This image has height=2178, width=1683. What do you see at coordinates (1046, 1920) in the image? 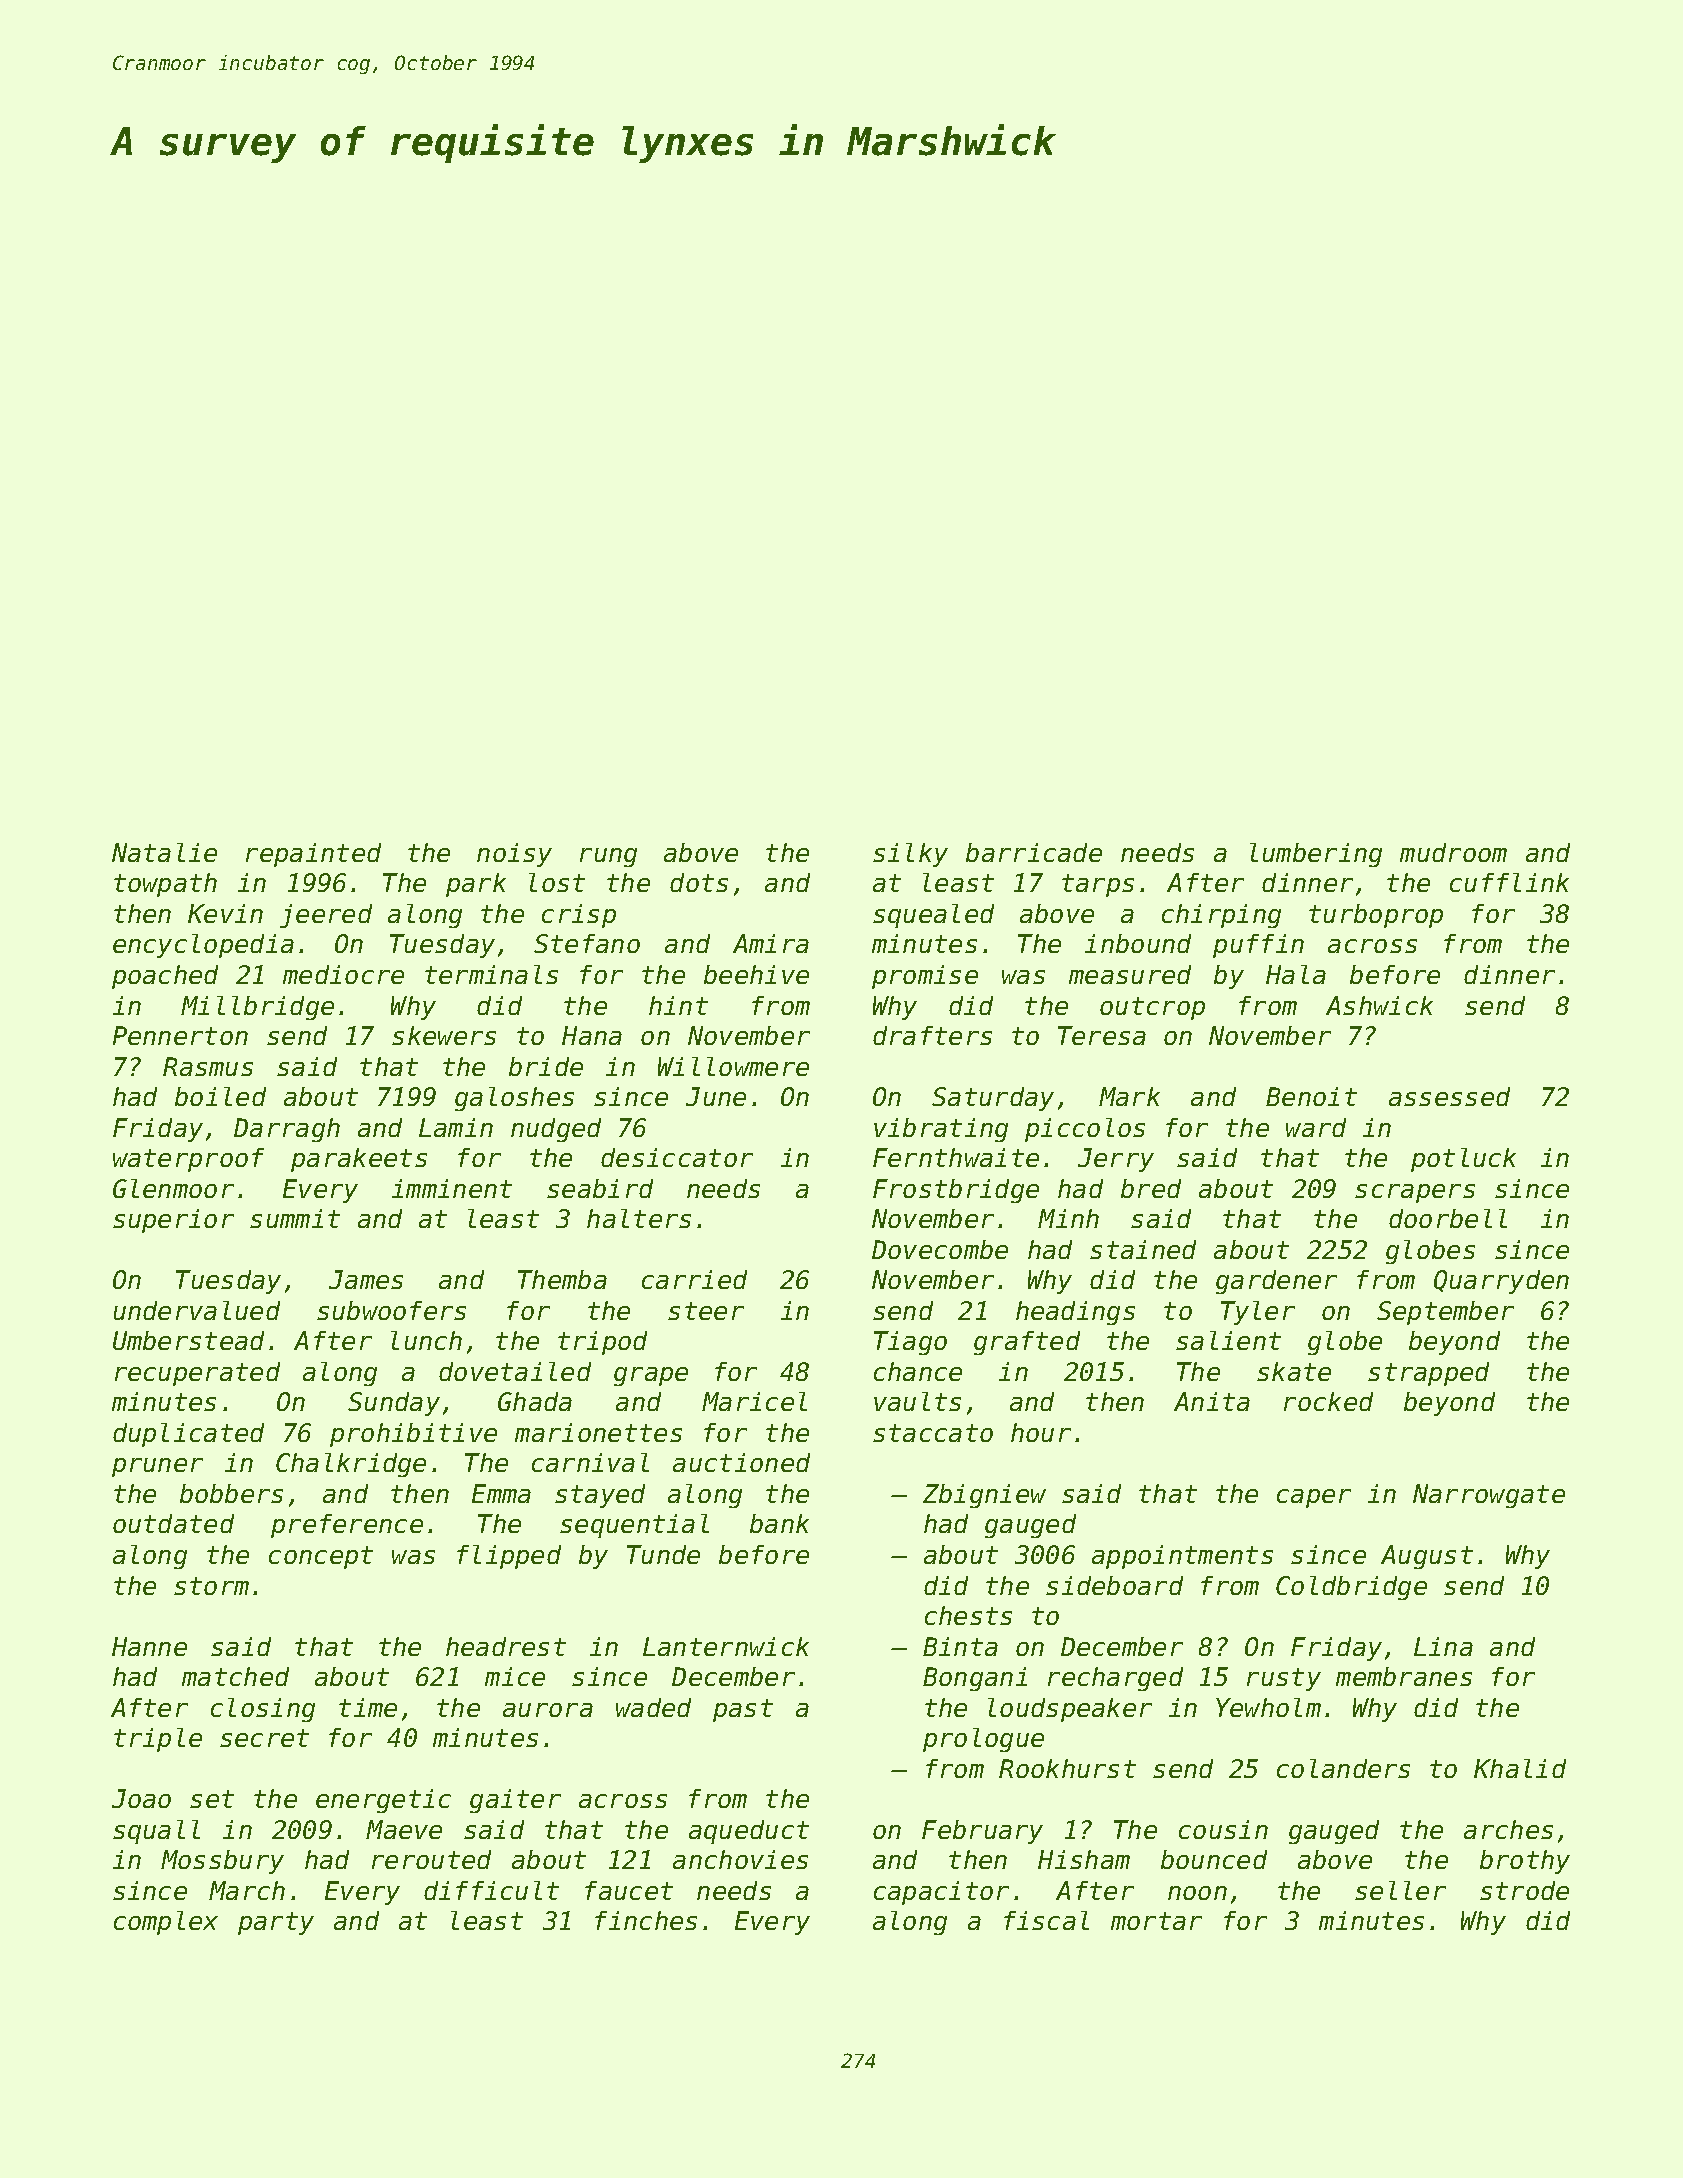
I see `fiscal` at bounding box center [1046, 1920].
